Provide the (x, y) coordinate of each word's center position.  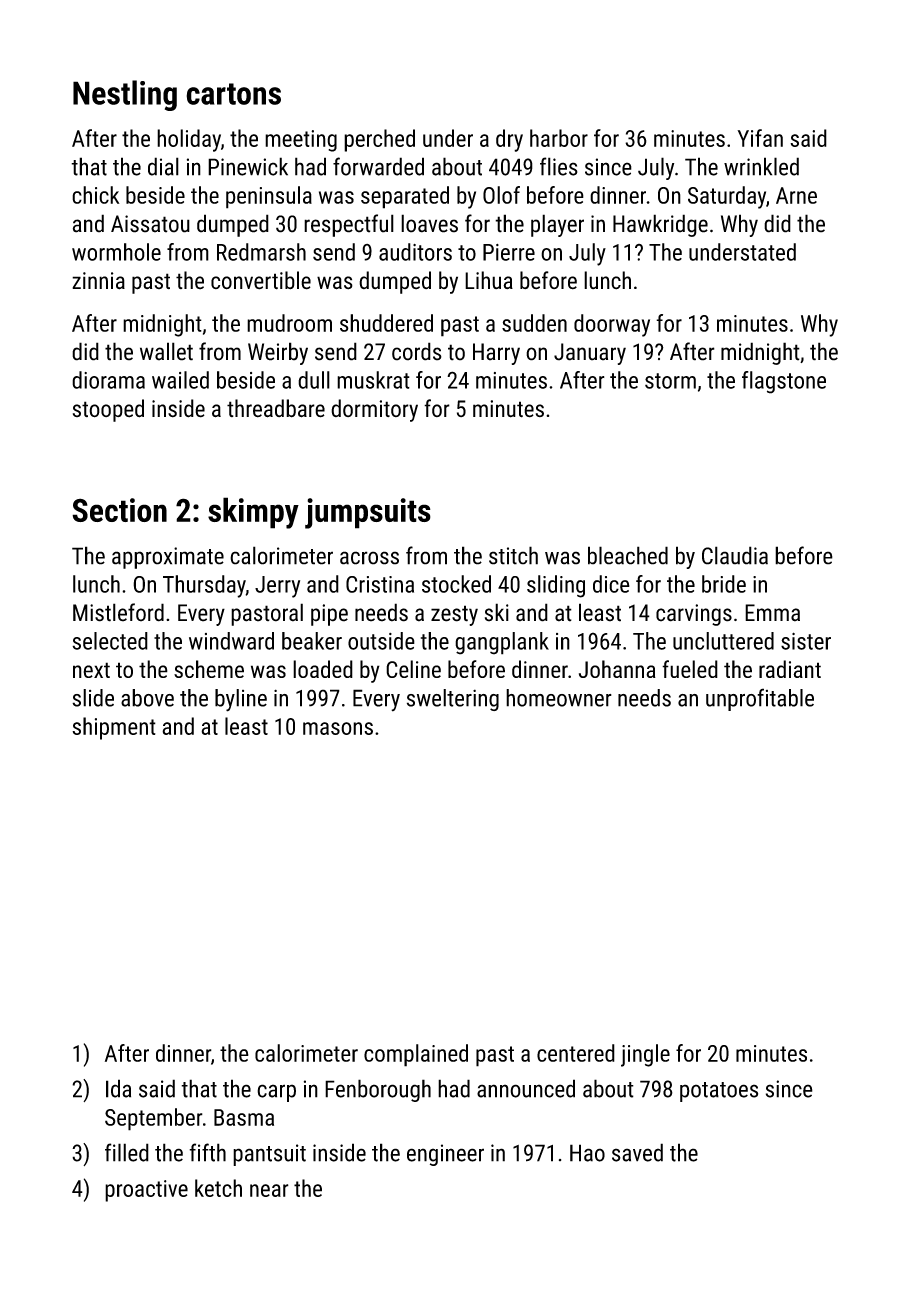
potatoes (719, 1092)
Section (119, 510)
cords (417, 351)
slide (93, 698)
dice (611, 584)
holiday (189, 140)
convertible (261, 280)
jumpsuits (368, 513)
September (154, 1119)
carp (276, 1093)
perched (379, 140)
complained (416, 1055)
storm (670, 381)
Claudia (735, 555)
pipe (329, 615)
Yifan (760, 138)
